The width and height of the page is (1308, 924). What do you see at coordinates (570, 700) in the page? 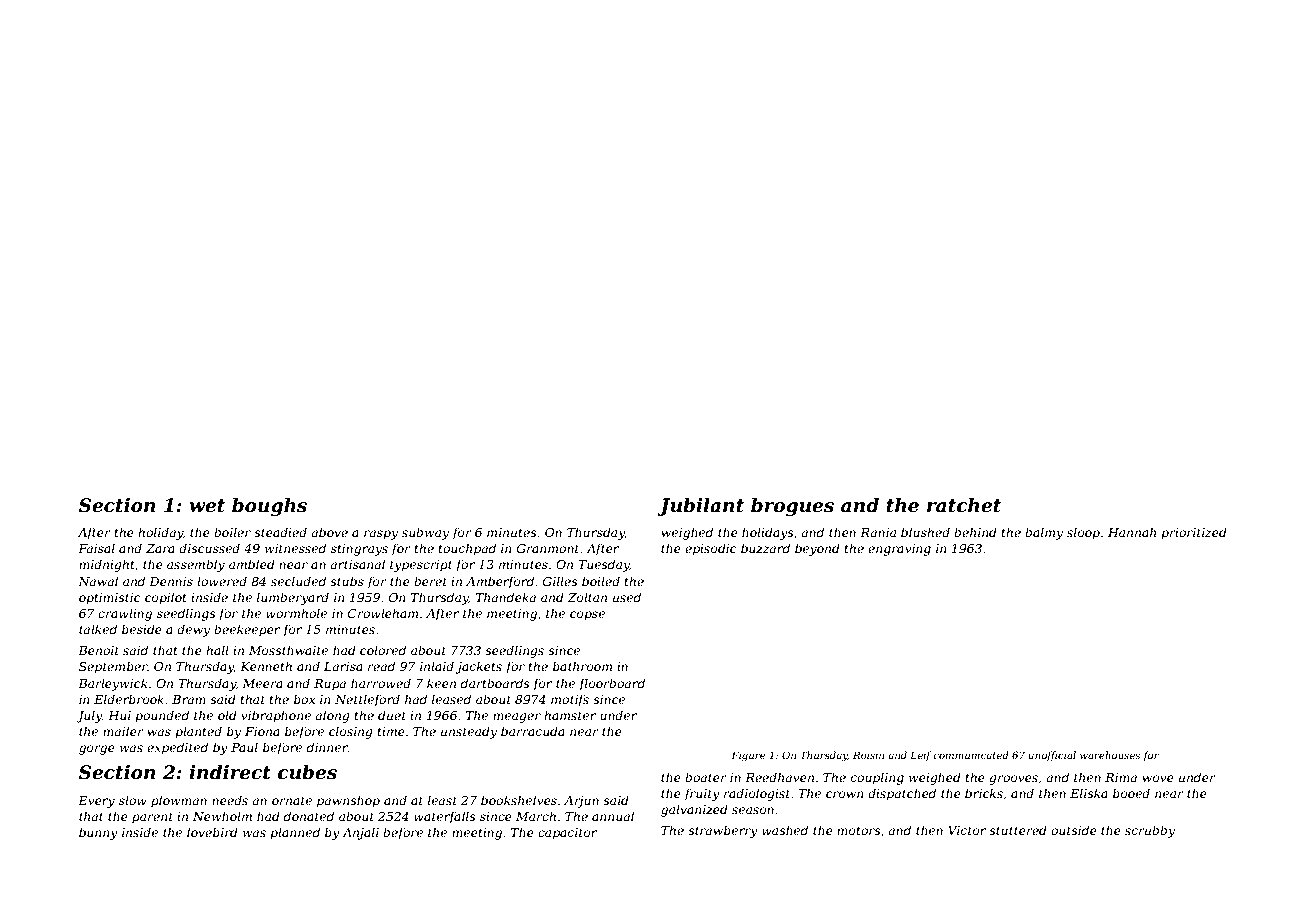
I see `motifs` at bounding box center [570, 700].
